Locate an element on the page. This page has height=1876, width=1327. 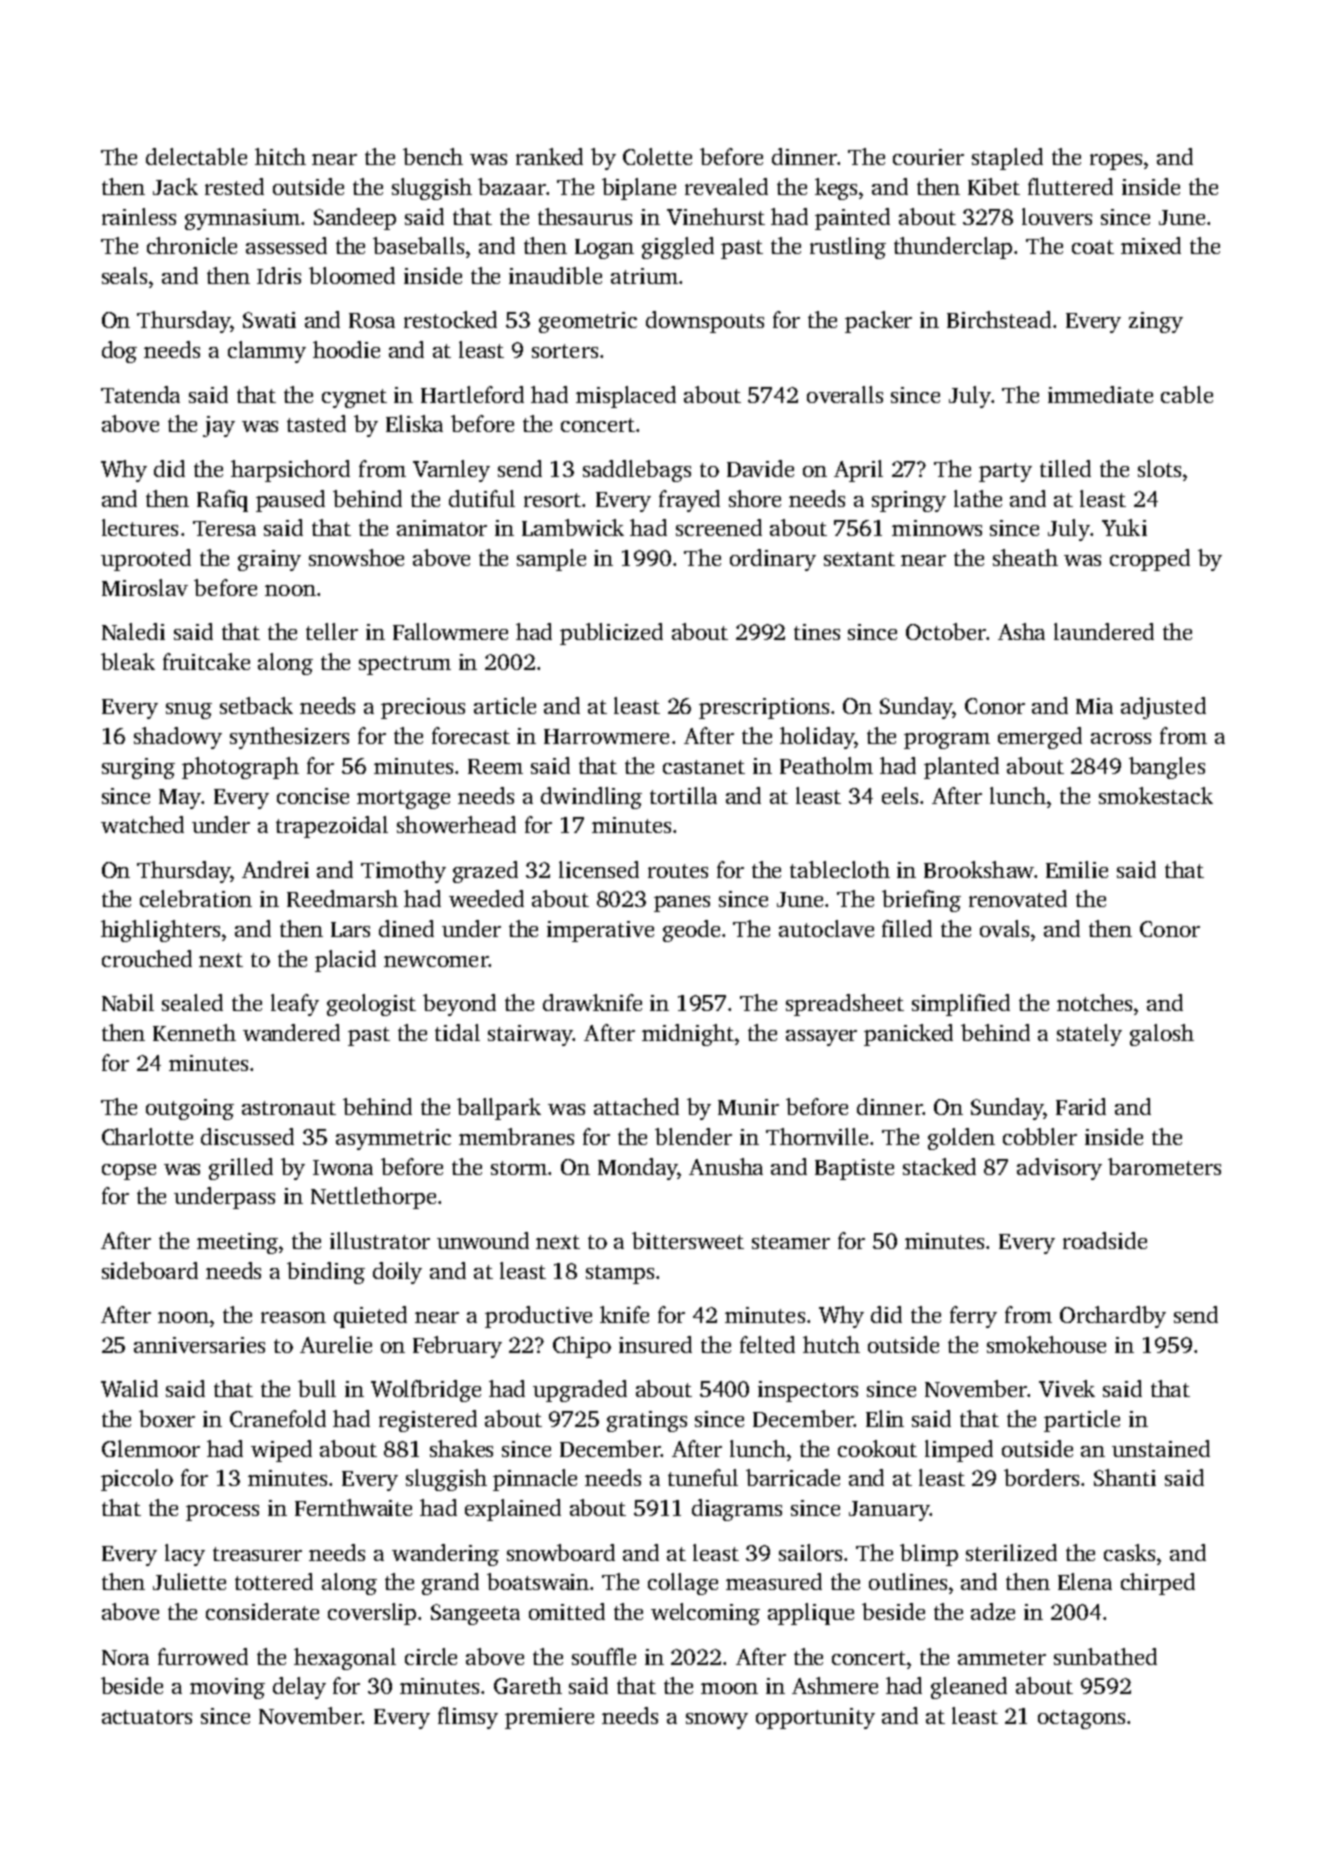
sheath is located at coordinates (1025, 557).
